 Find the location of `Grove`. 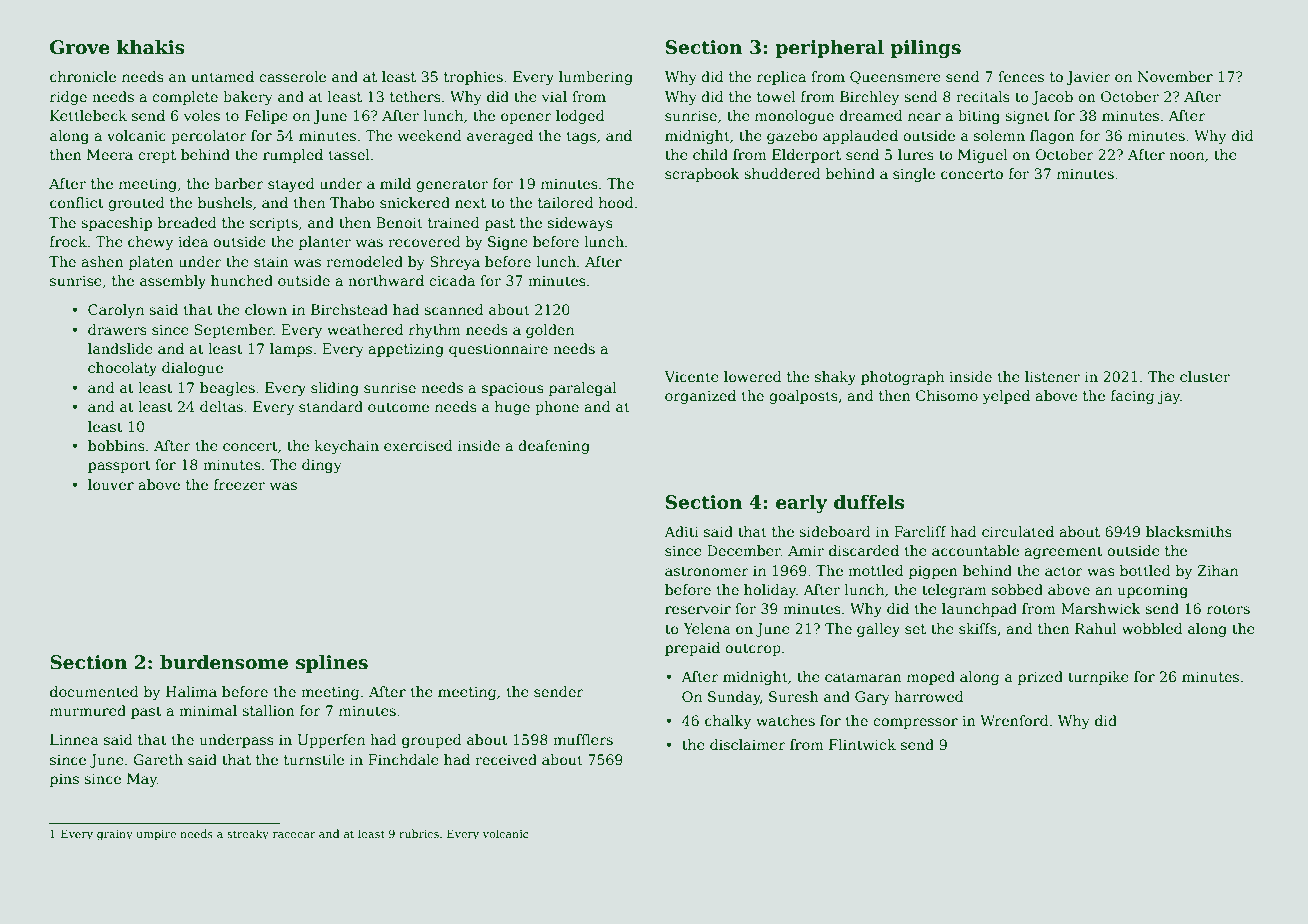

Grove is located at coordinates (80, 47).
